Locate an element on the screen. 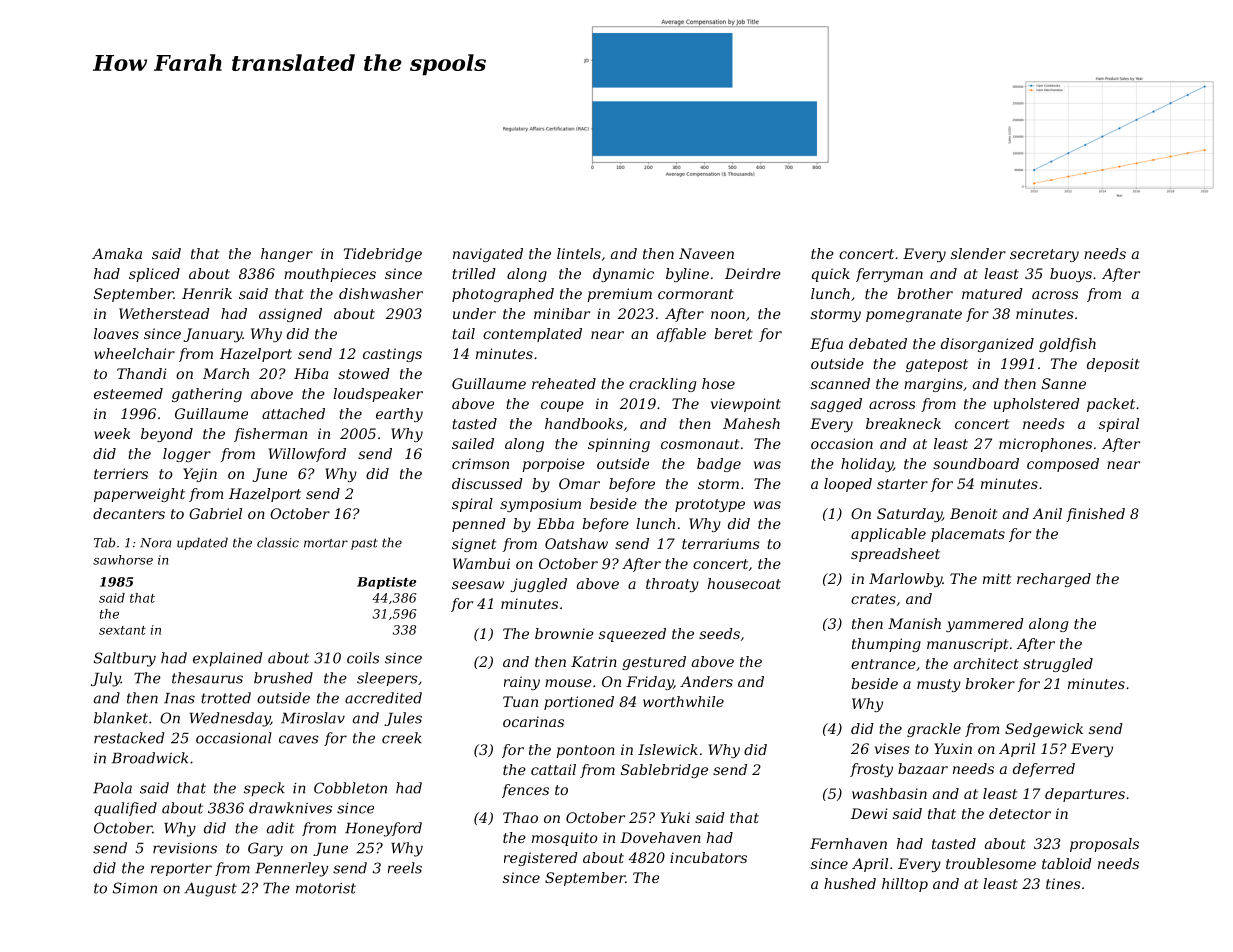 Image resolution: width=1233 pixels, height=952 pixels. spinning is located at coordinates (619, 445).
